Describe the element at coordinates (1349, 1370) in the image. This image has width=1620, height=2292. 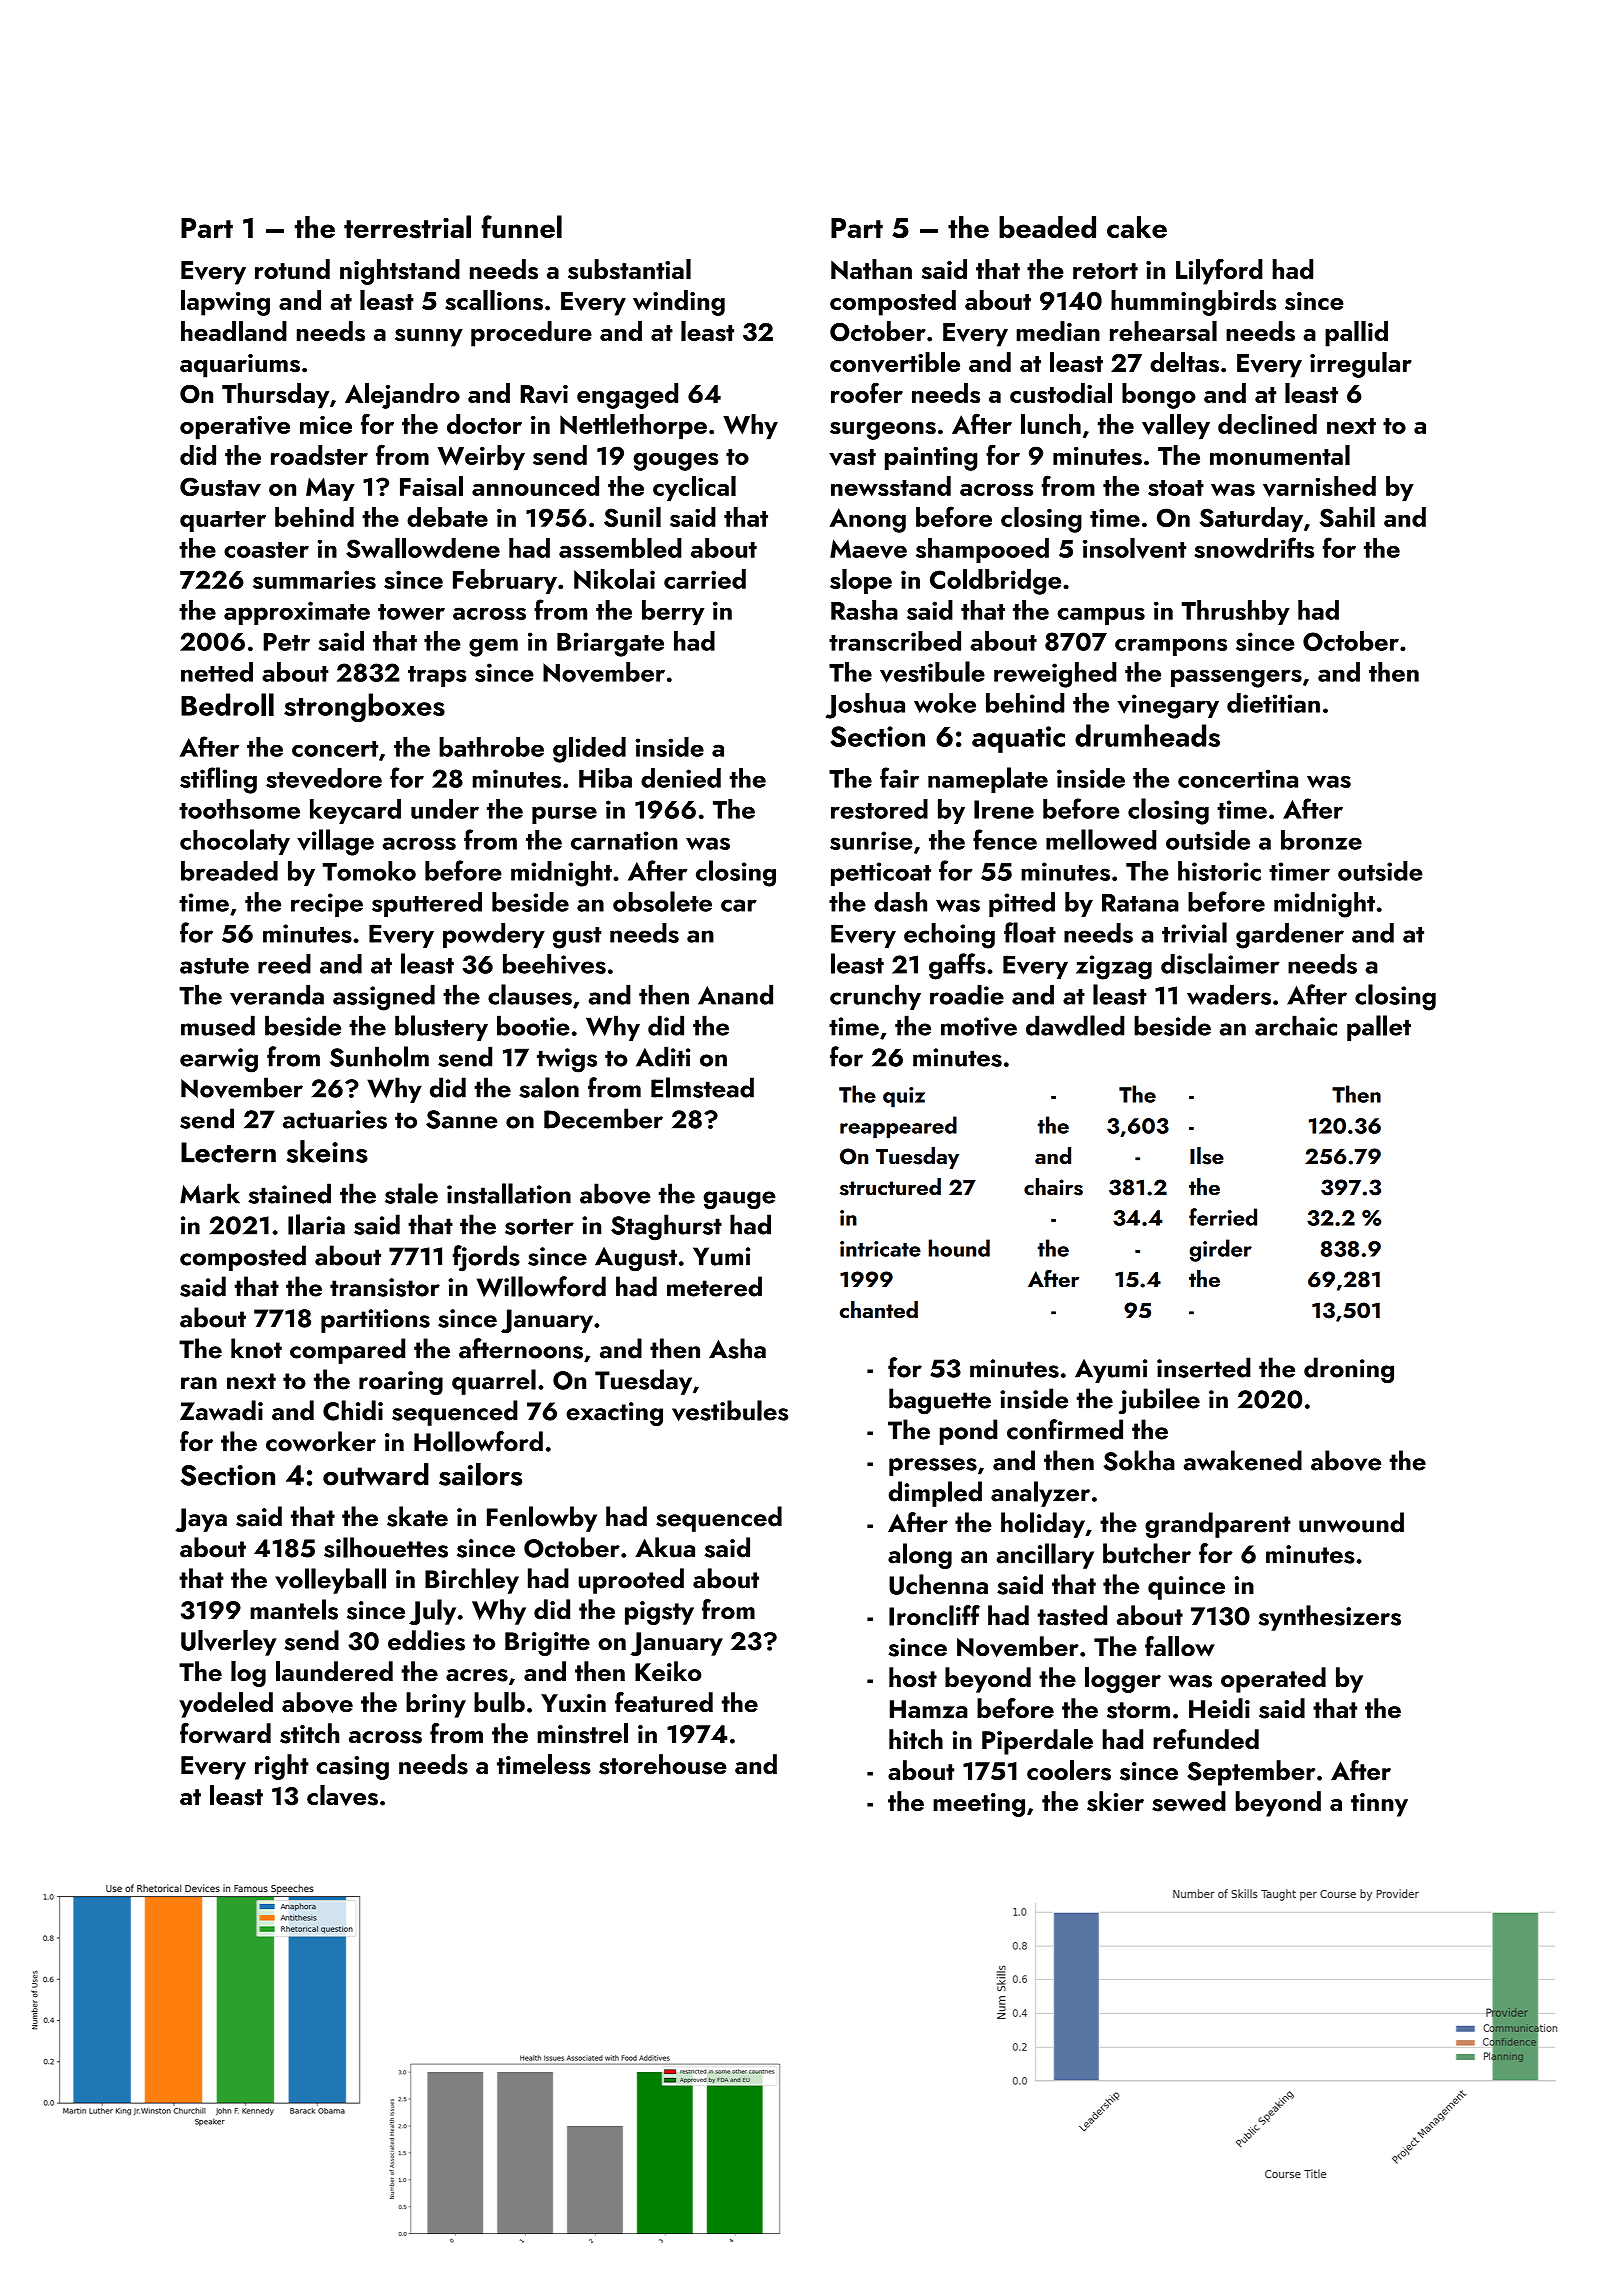
I see `droning` at that location.
